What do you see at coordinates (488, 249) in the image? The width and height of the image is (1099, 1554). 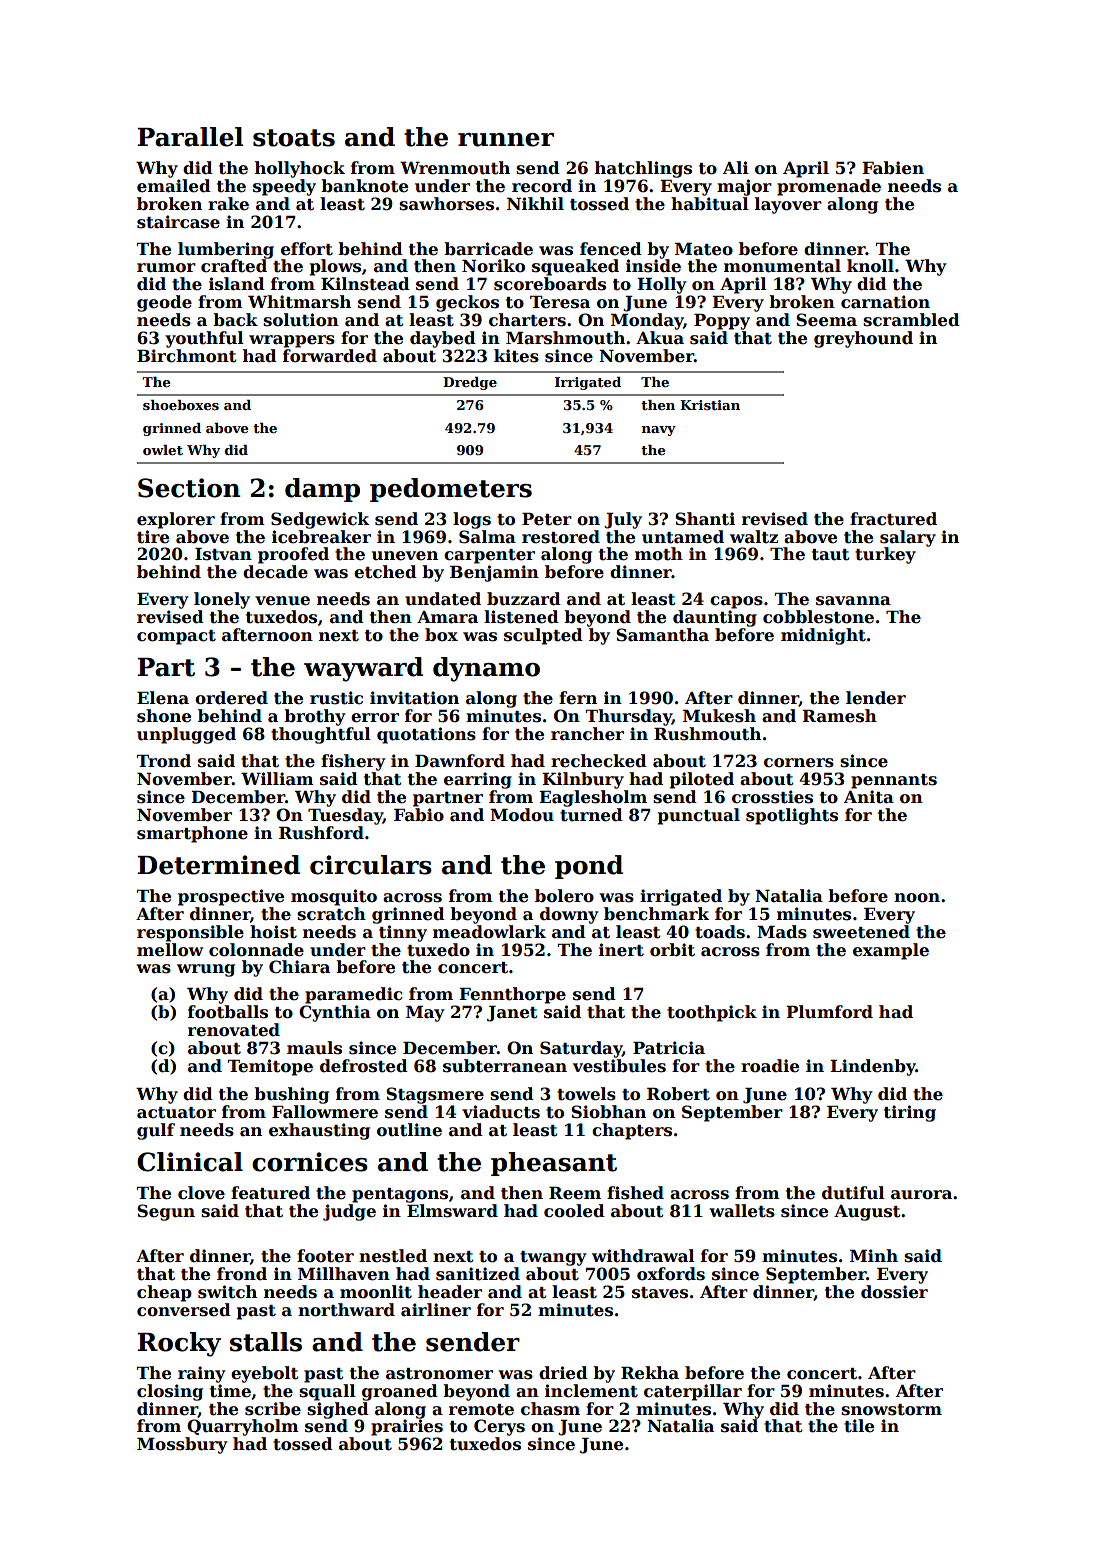 I see `barricade` at bounding box center [488, 249].
